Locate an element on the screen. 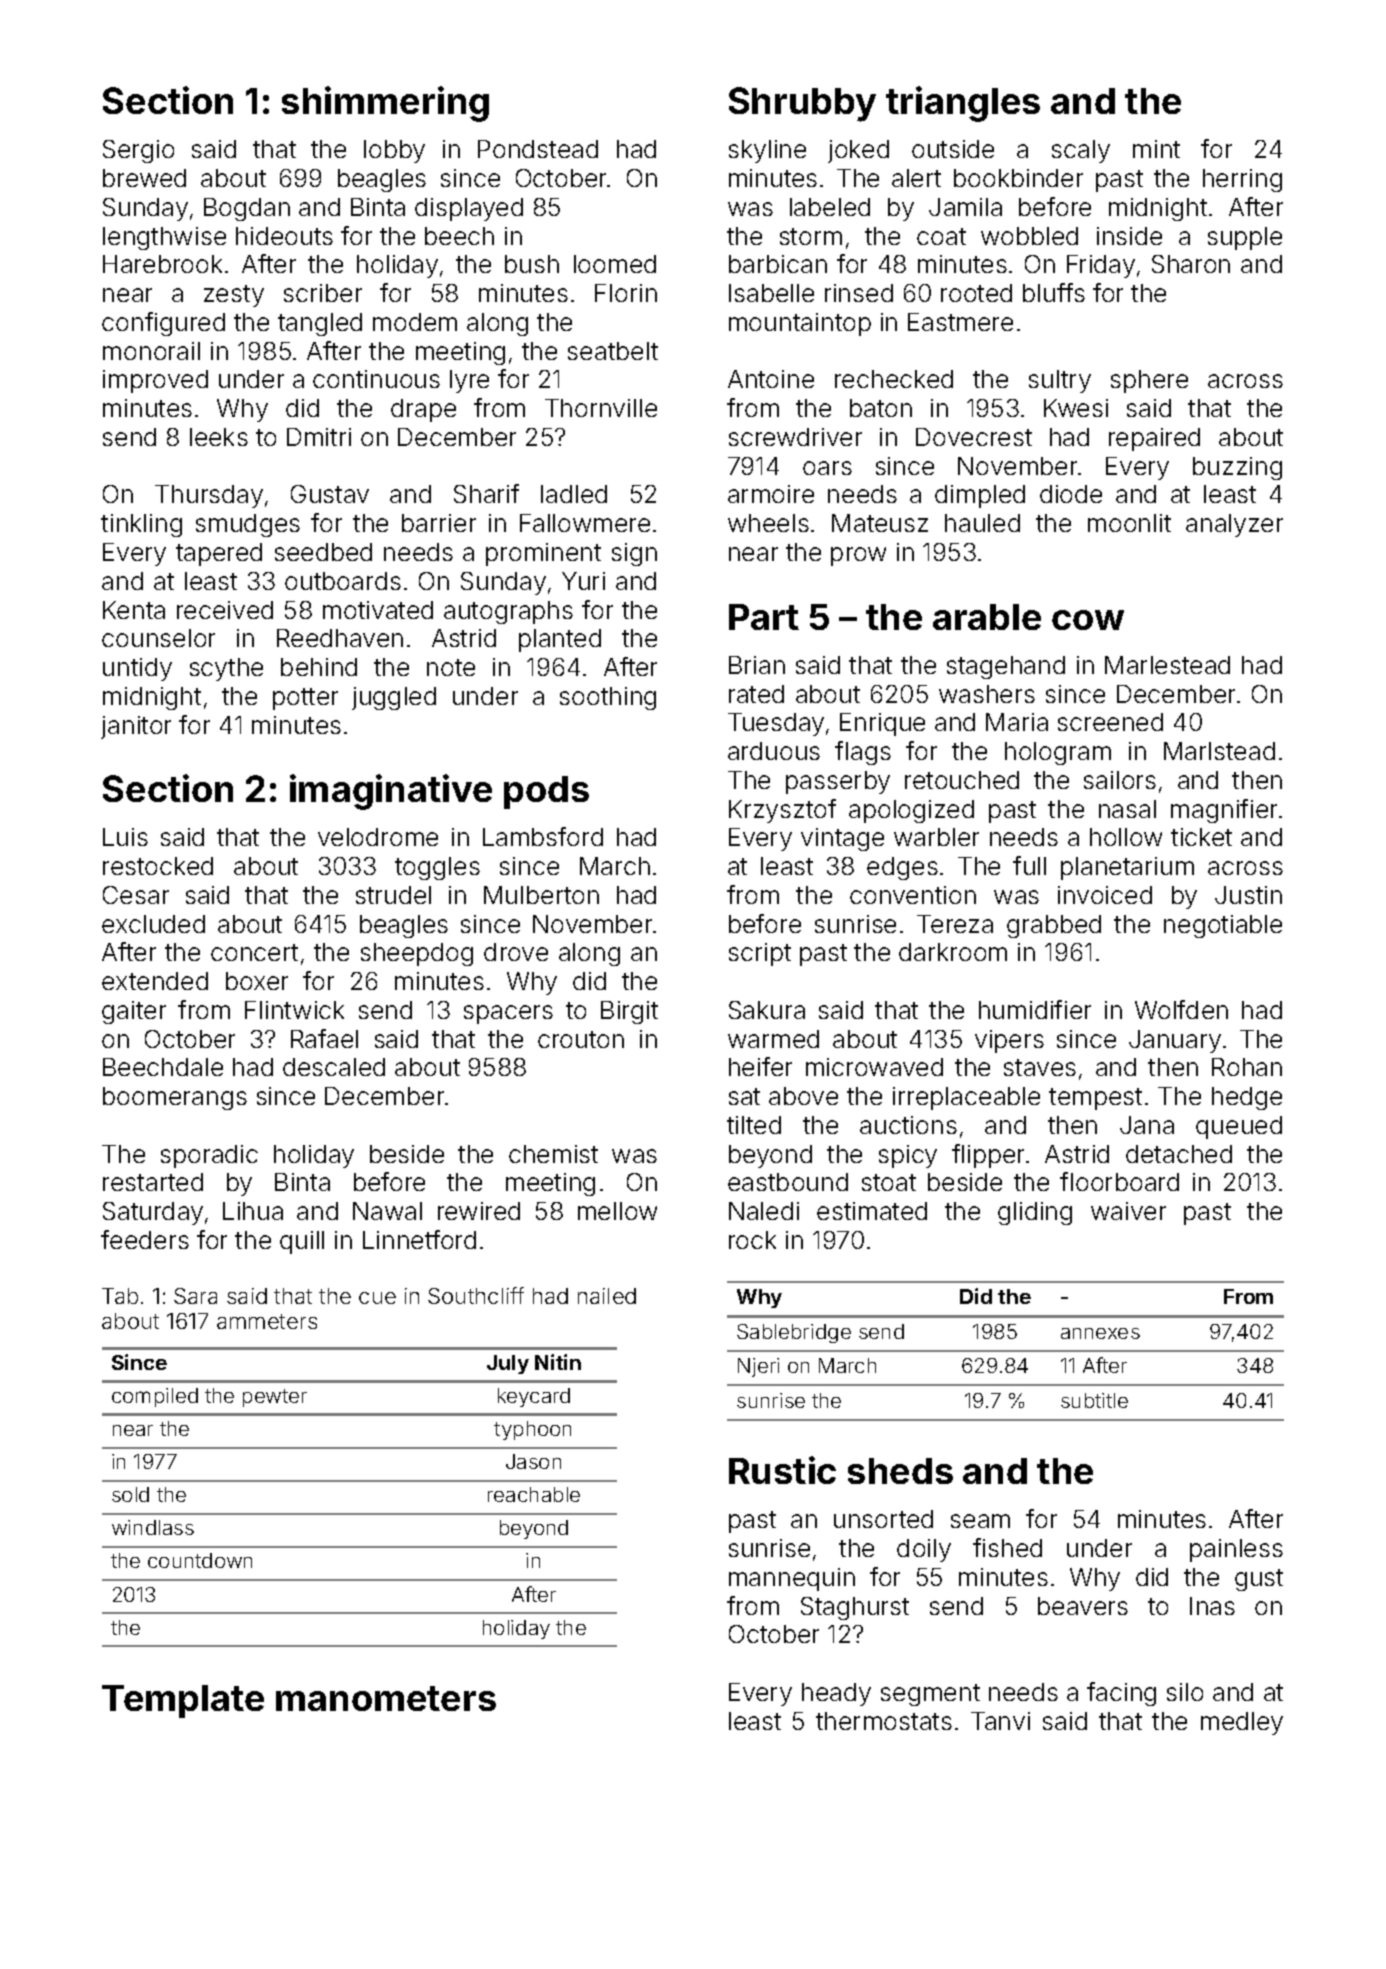 Image resolution: width=1386 pixels, height=1969 pixels. restocked is located at coordinates (158, 866).
